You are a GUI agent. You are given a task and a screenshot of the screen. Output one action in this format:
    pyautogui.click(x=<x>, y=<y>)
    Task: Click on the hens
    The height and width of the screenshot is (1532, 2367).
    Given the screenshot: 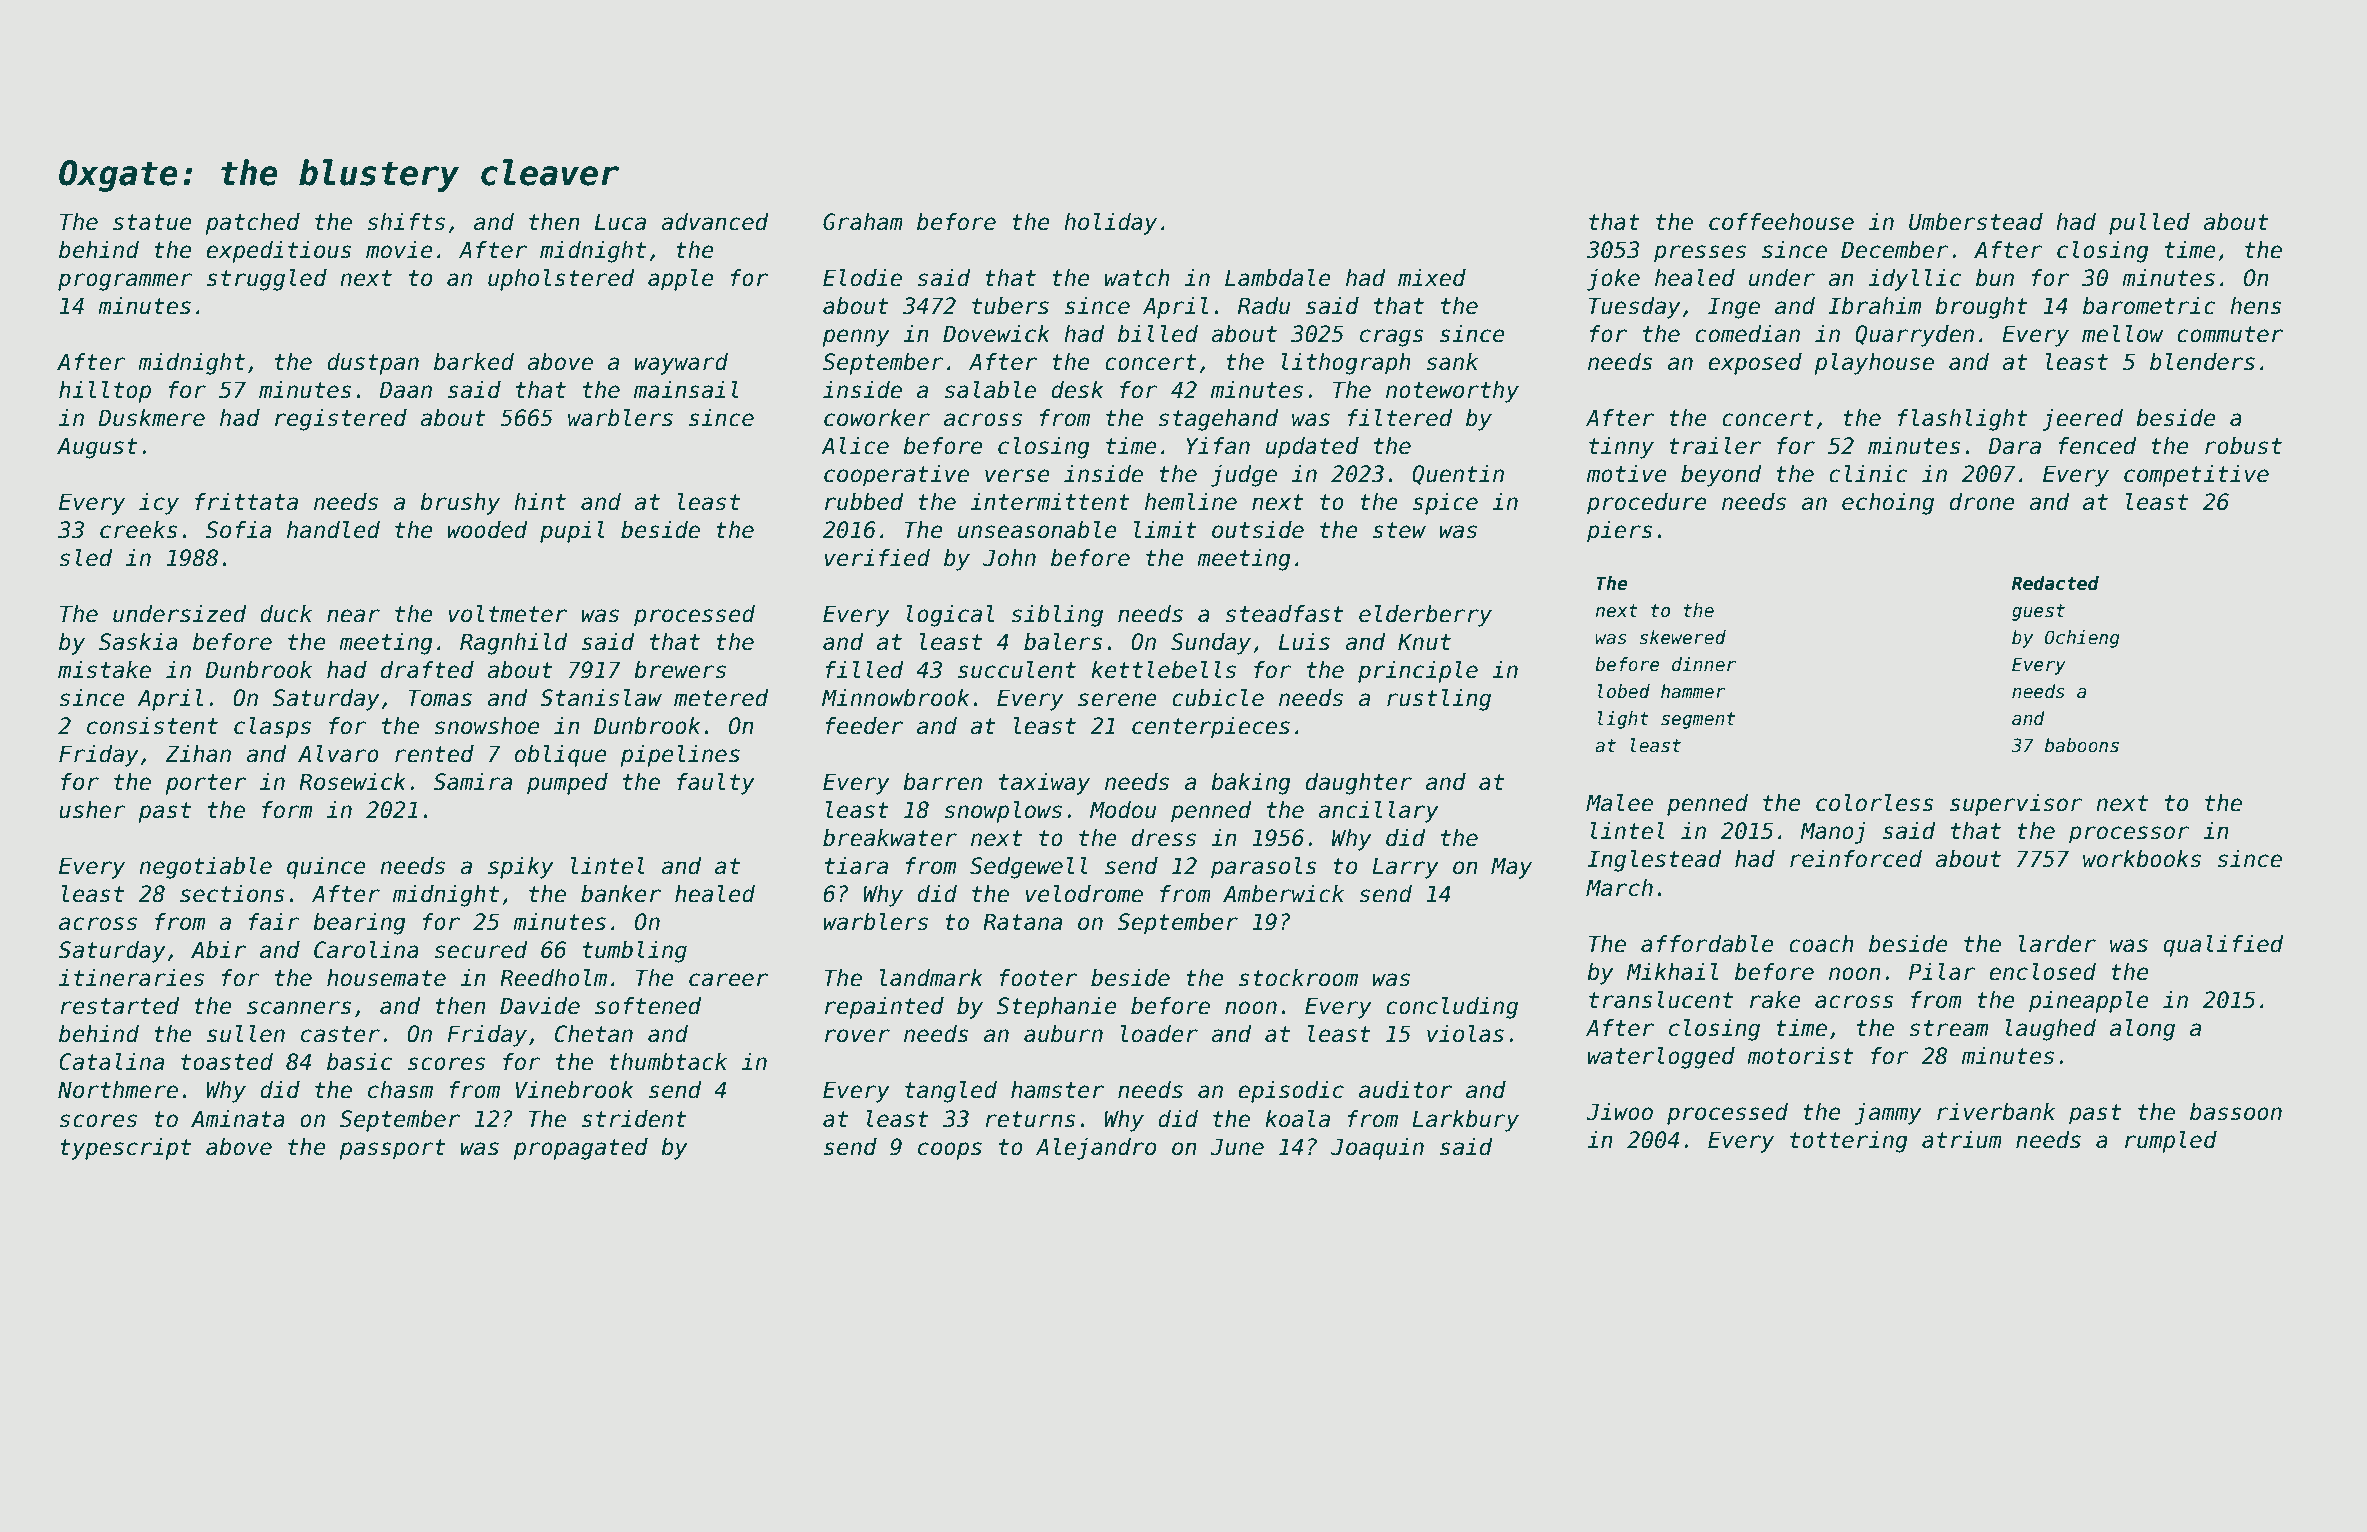 What is the action you would take?
    pyautogui.click(x=2256, y=306)
